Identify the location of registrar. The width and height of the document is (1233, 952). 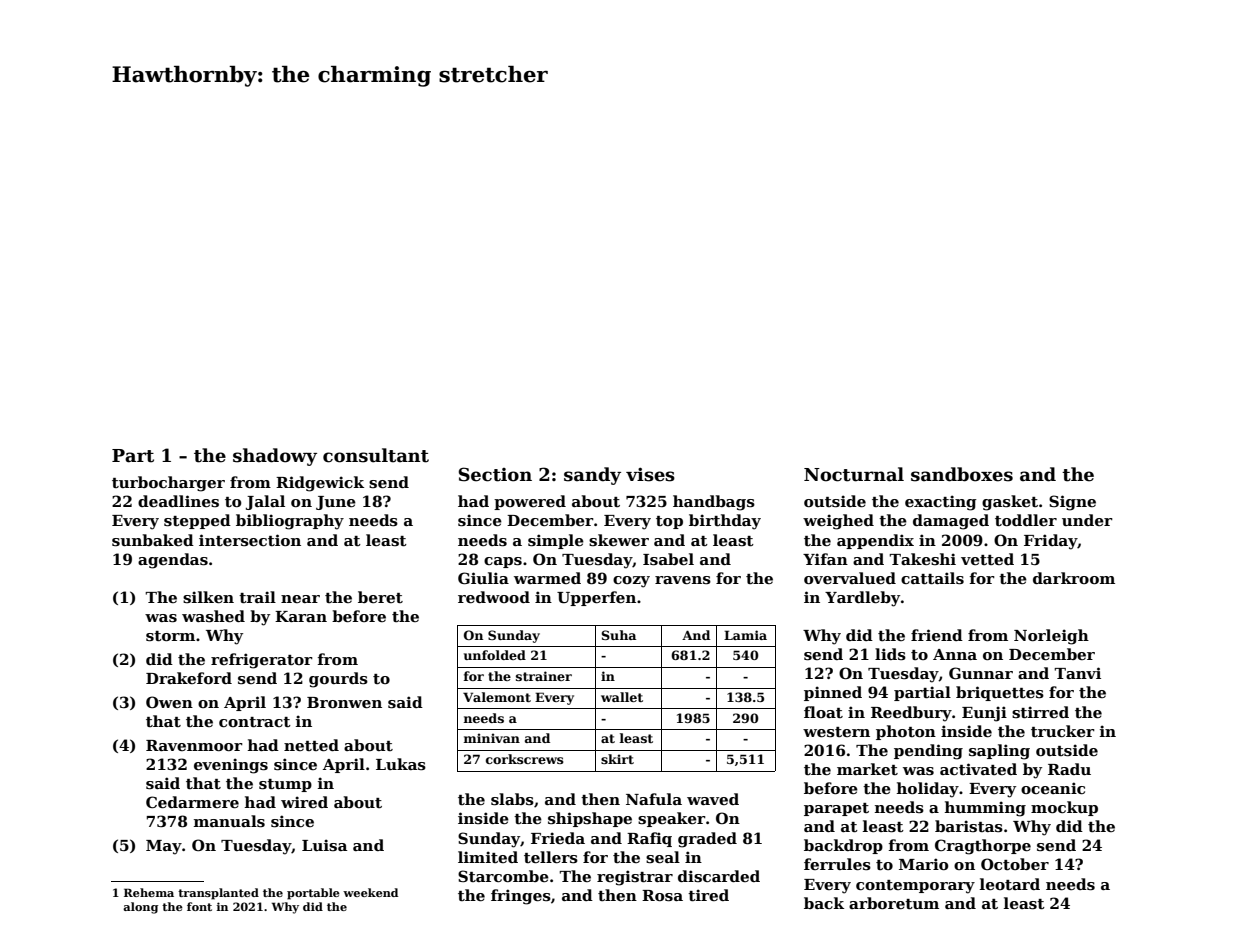
(635, 878).
